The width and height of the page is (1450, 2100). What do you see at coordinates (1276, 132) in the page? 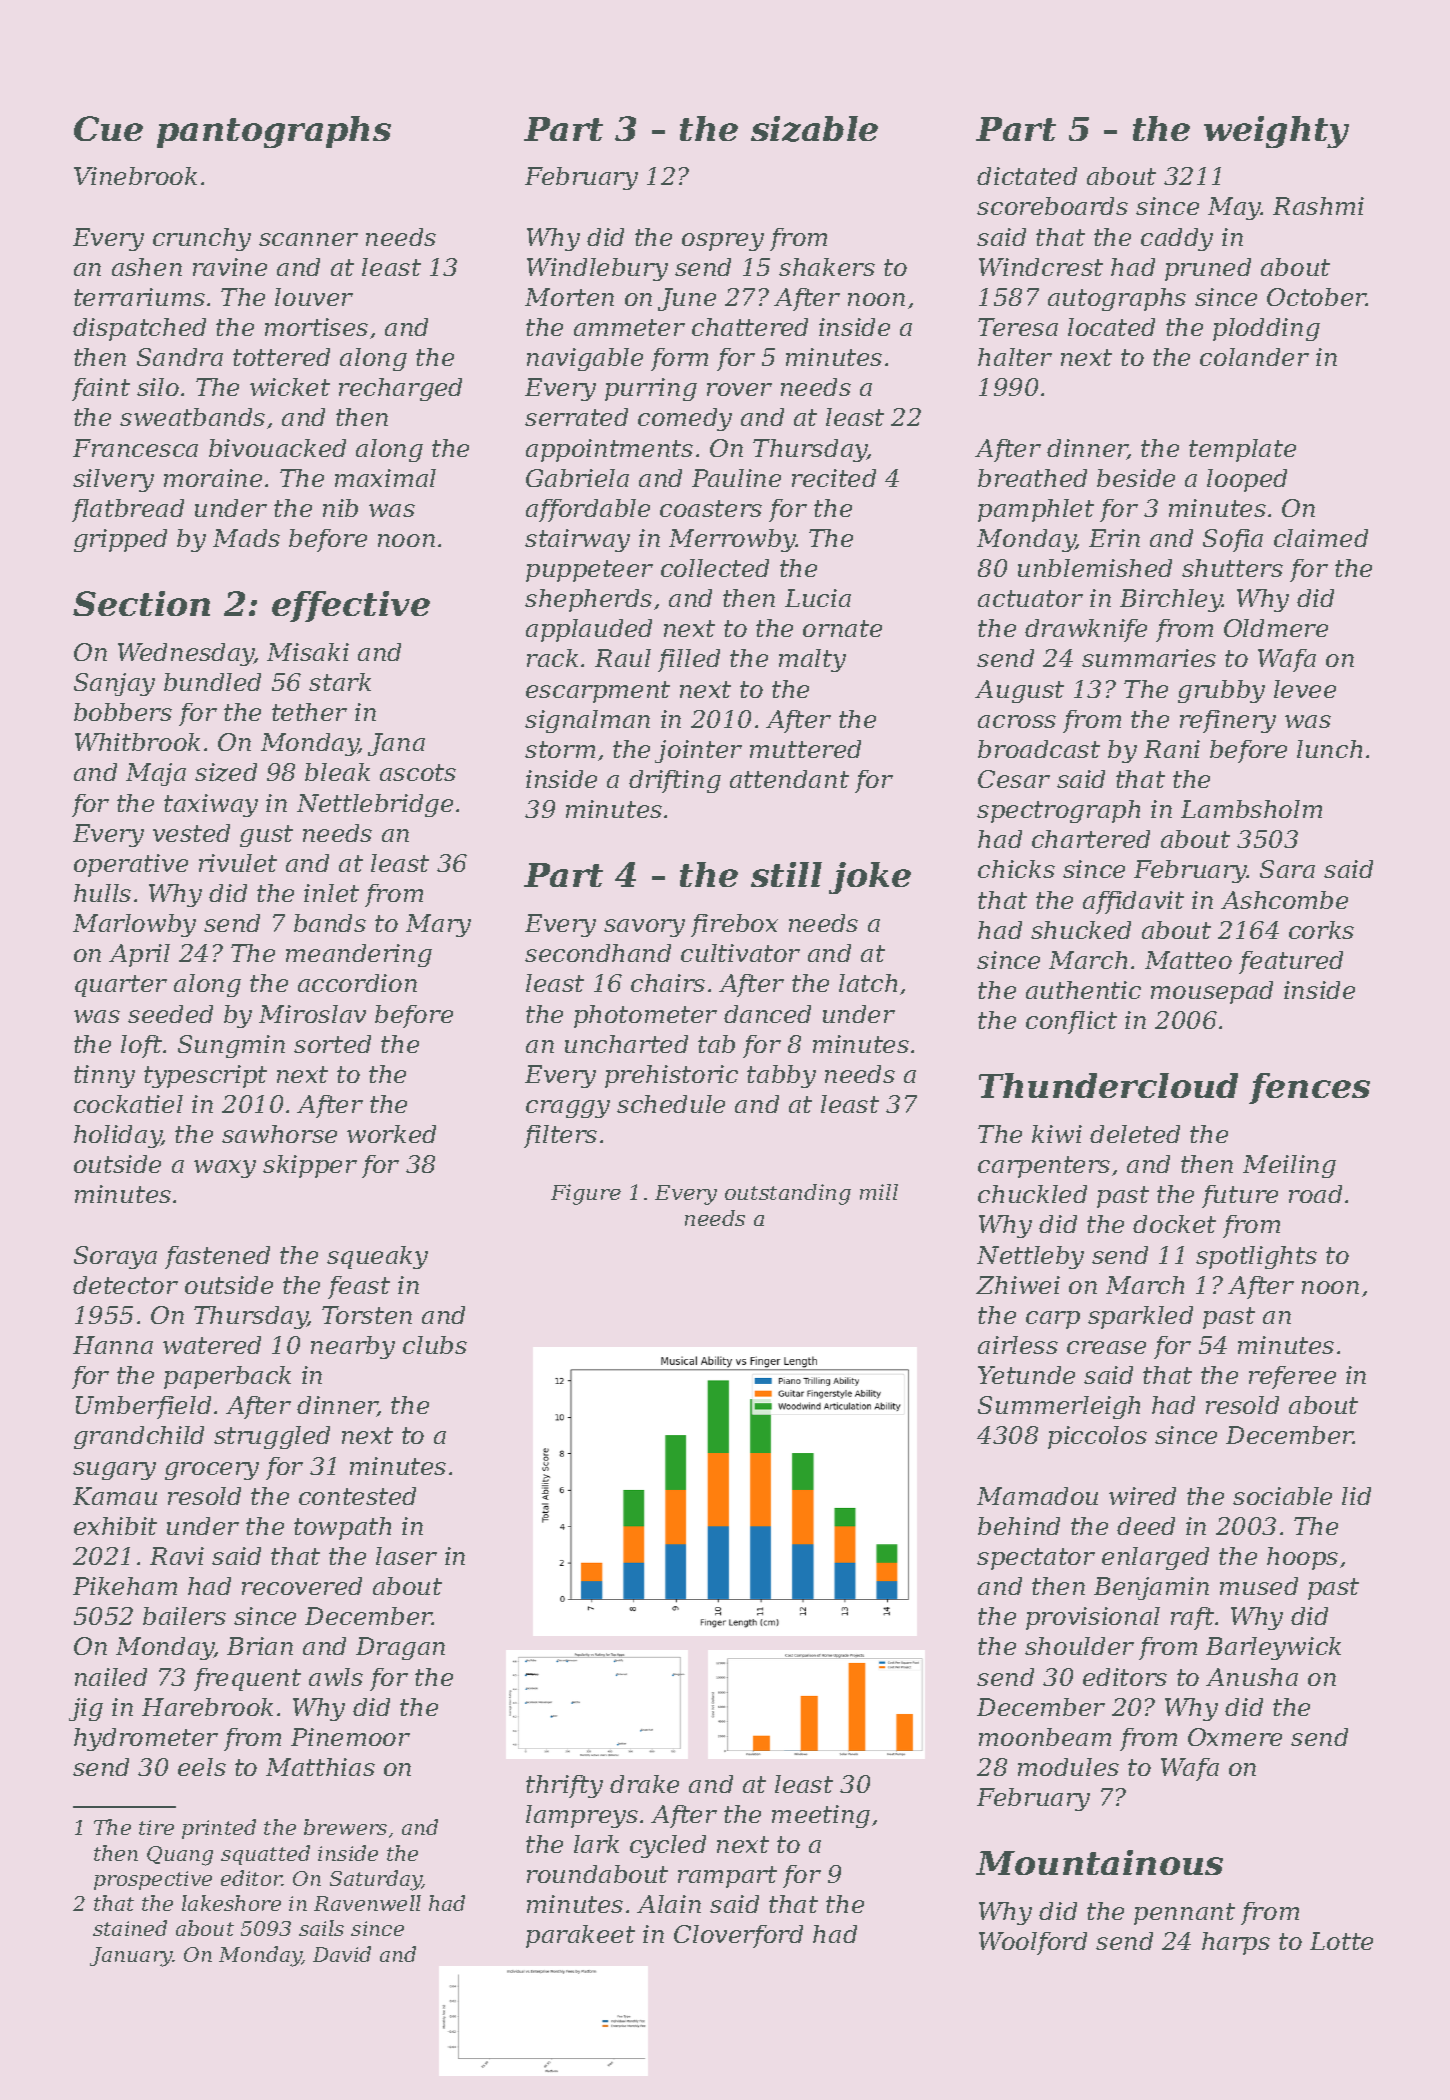
I see `weighty` at bounding box center [1276, 132].
